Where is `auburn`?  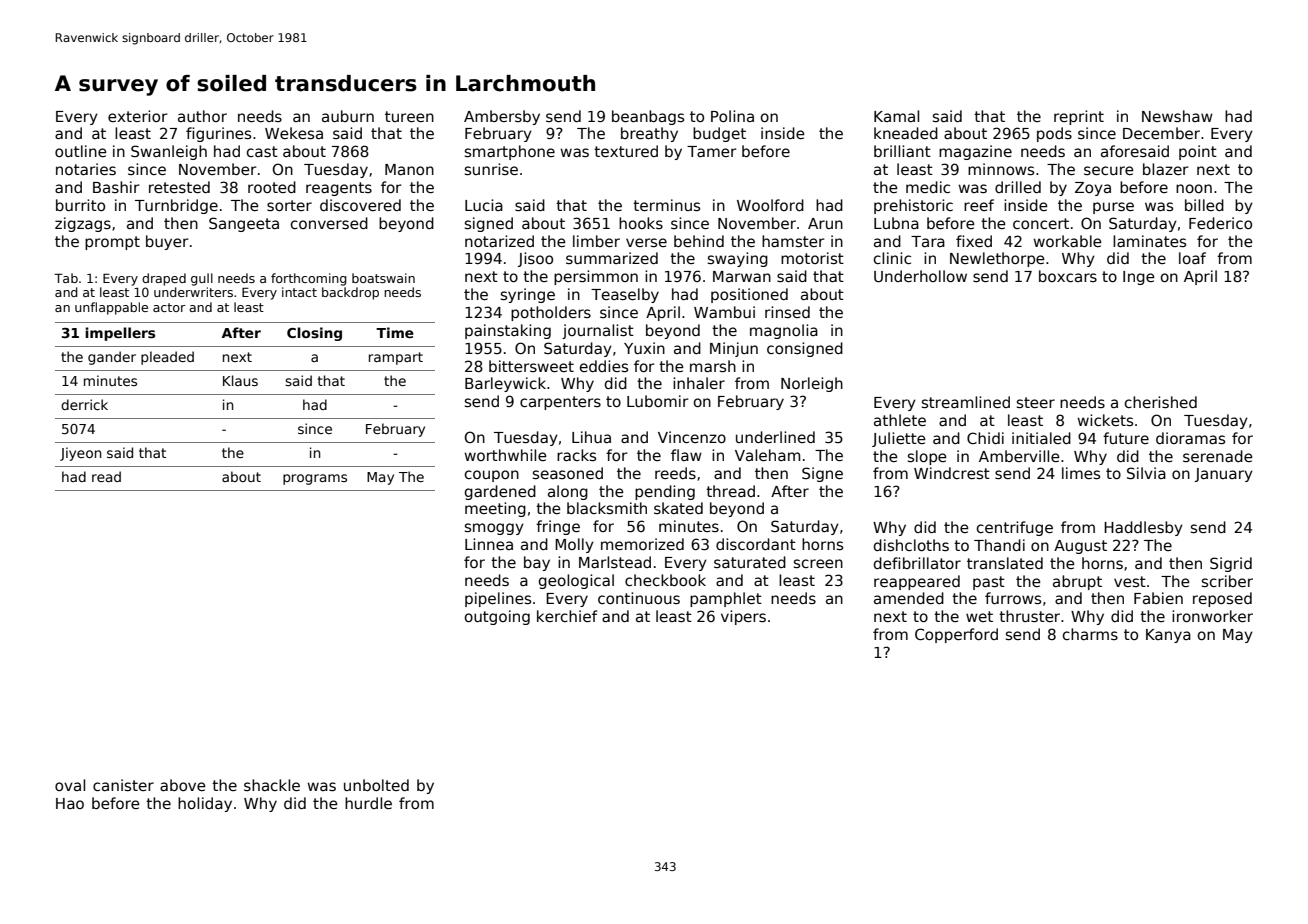 auburn is located at coordinates (348, 116).
